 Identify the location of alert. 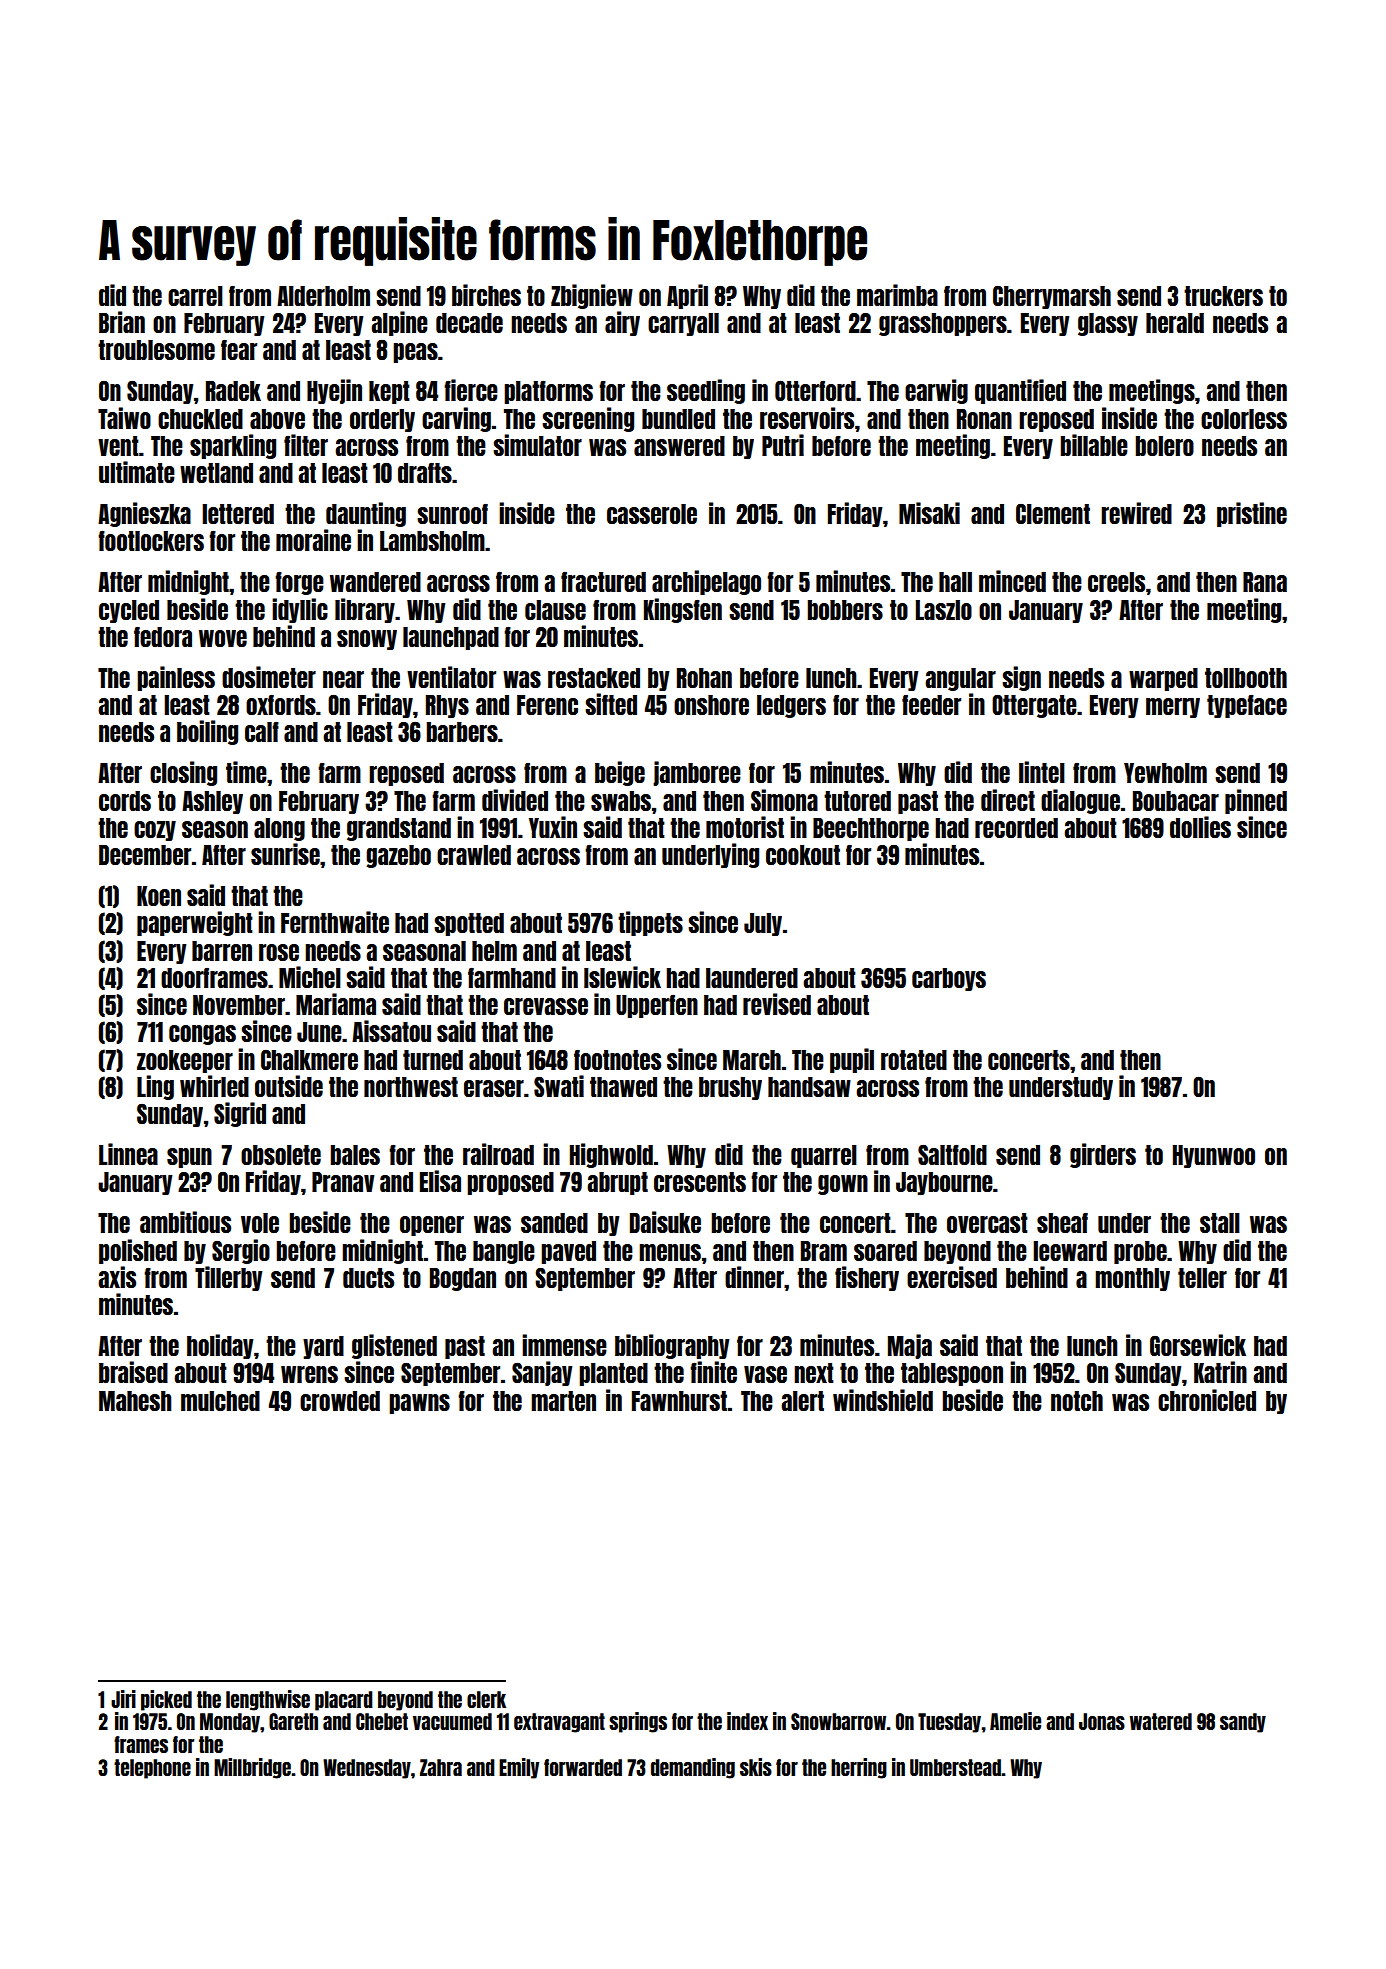
(802, 1401).
